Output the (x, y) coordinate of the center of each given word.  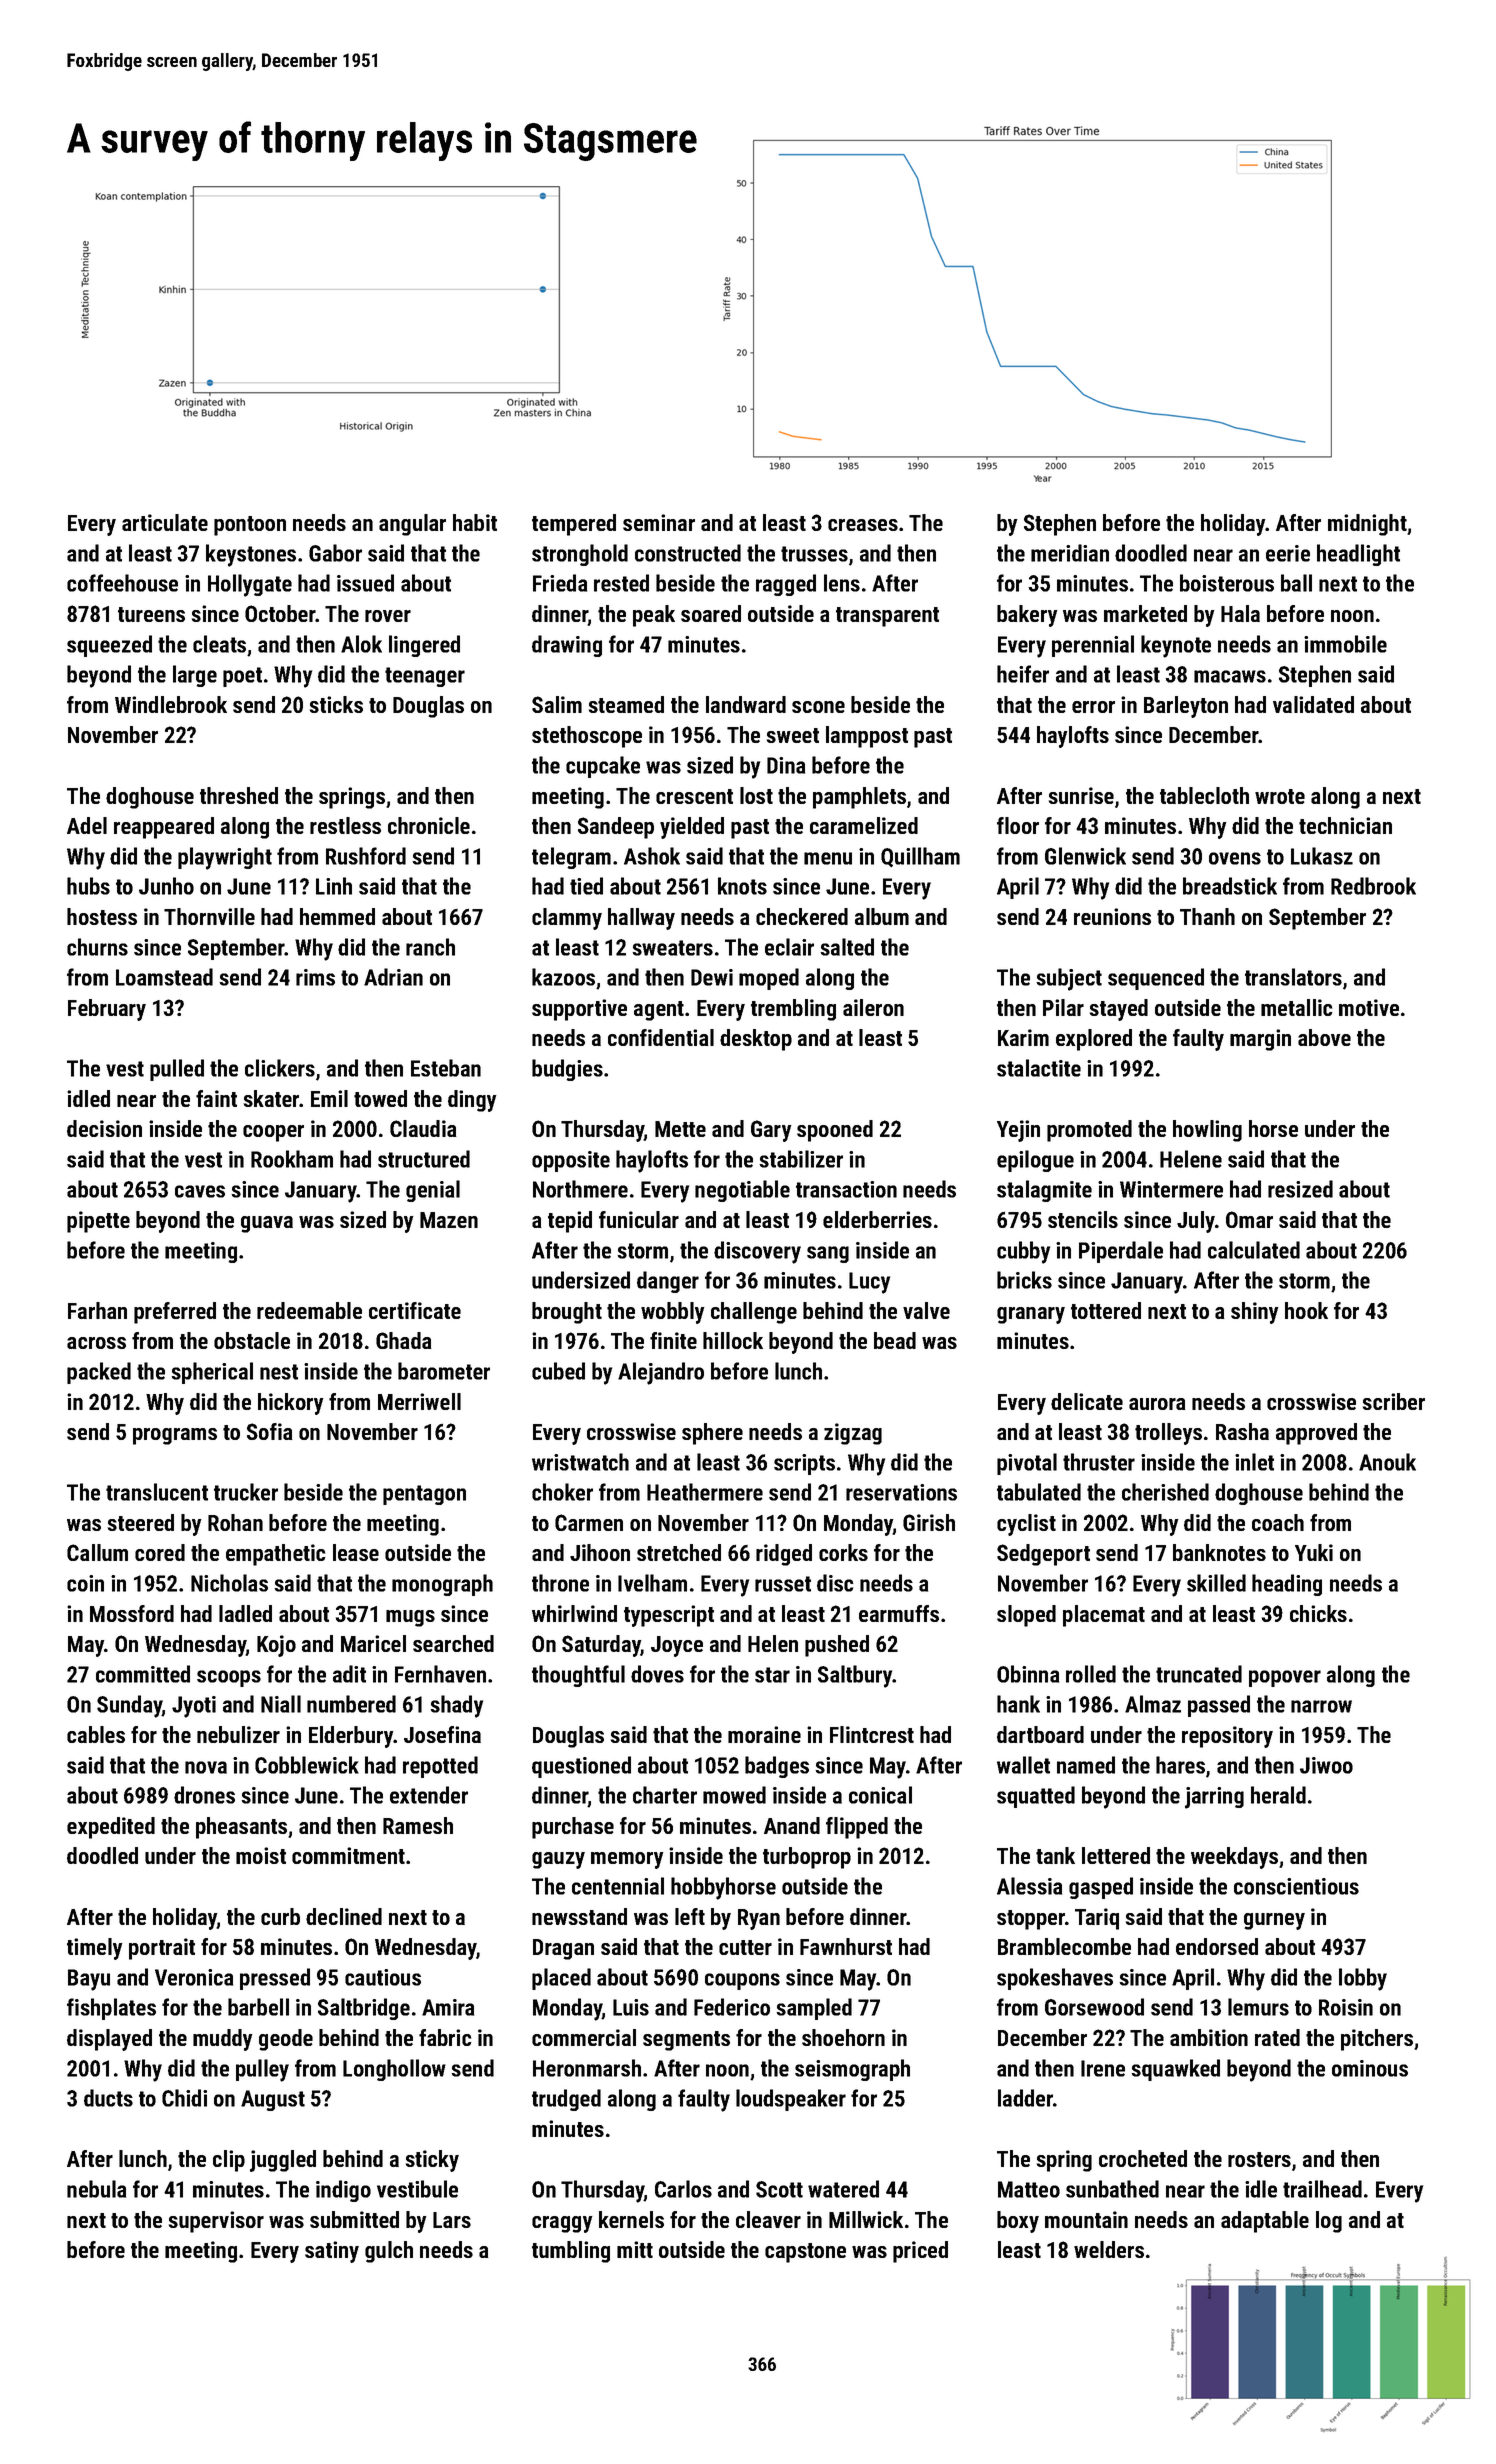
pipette (98, 1222)
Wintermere (1171, 1189)
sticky (432, 2161)
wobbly (673, 1313)
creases (863, 525)
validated (1313, 704)
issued (365, 583)
